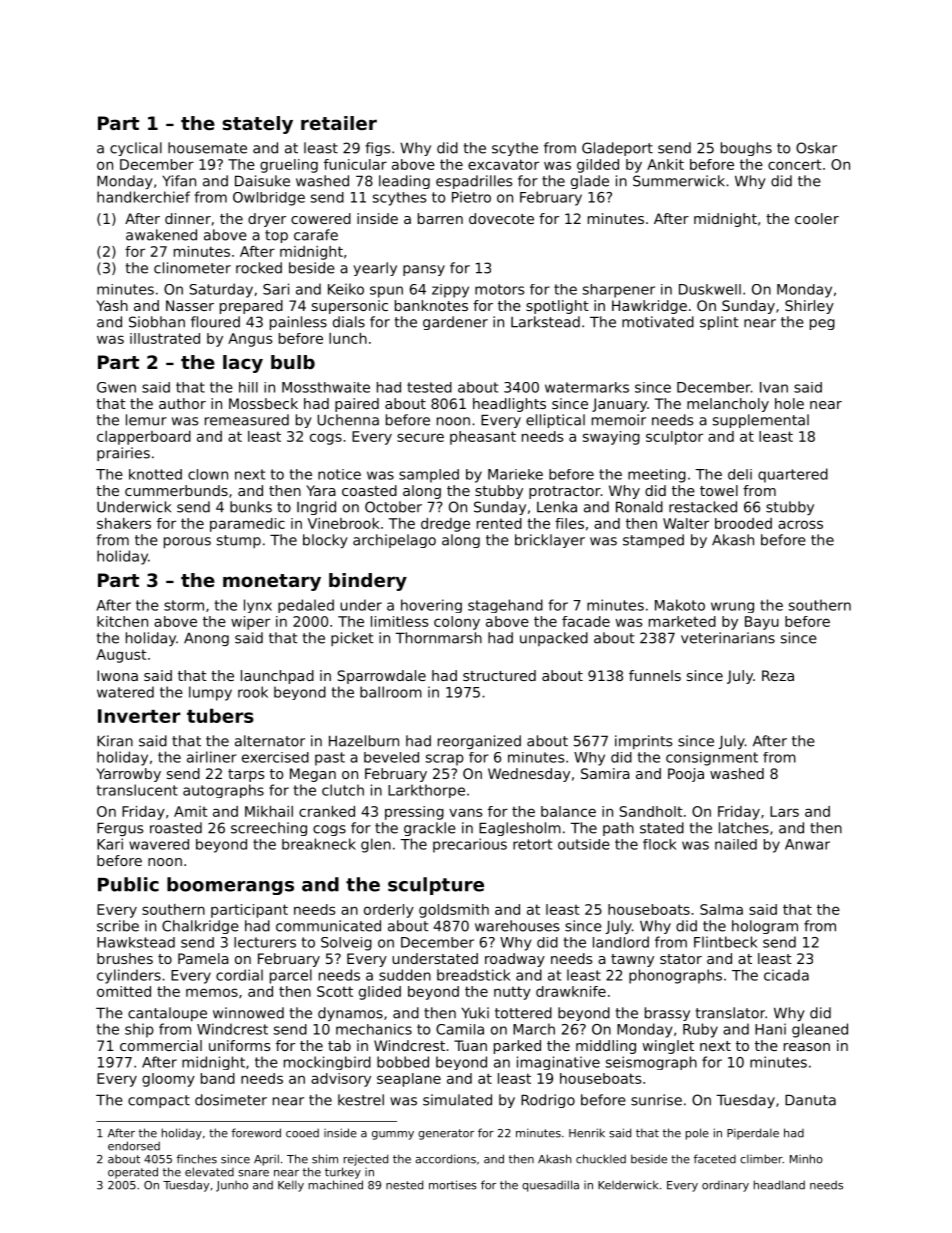 Image resolution: width=952 pixels, height=1233 pixels. I want to click on Reza, so click(778, 675).
